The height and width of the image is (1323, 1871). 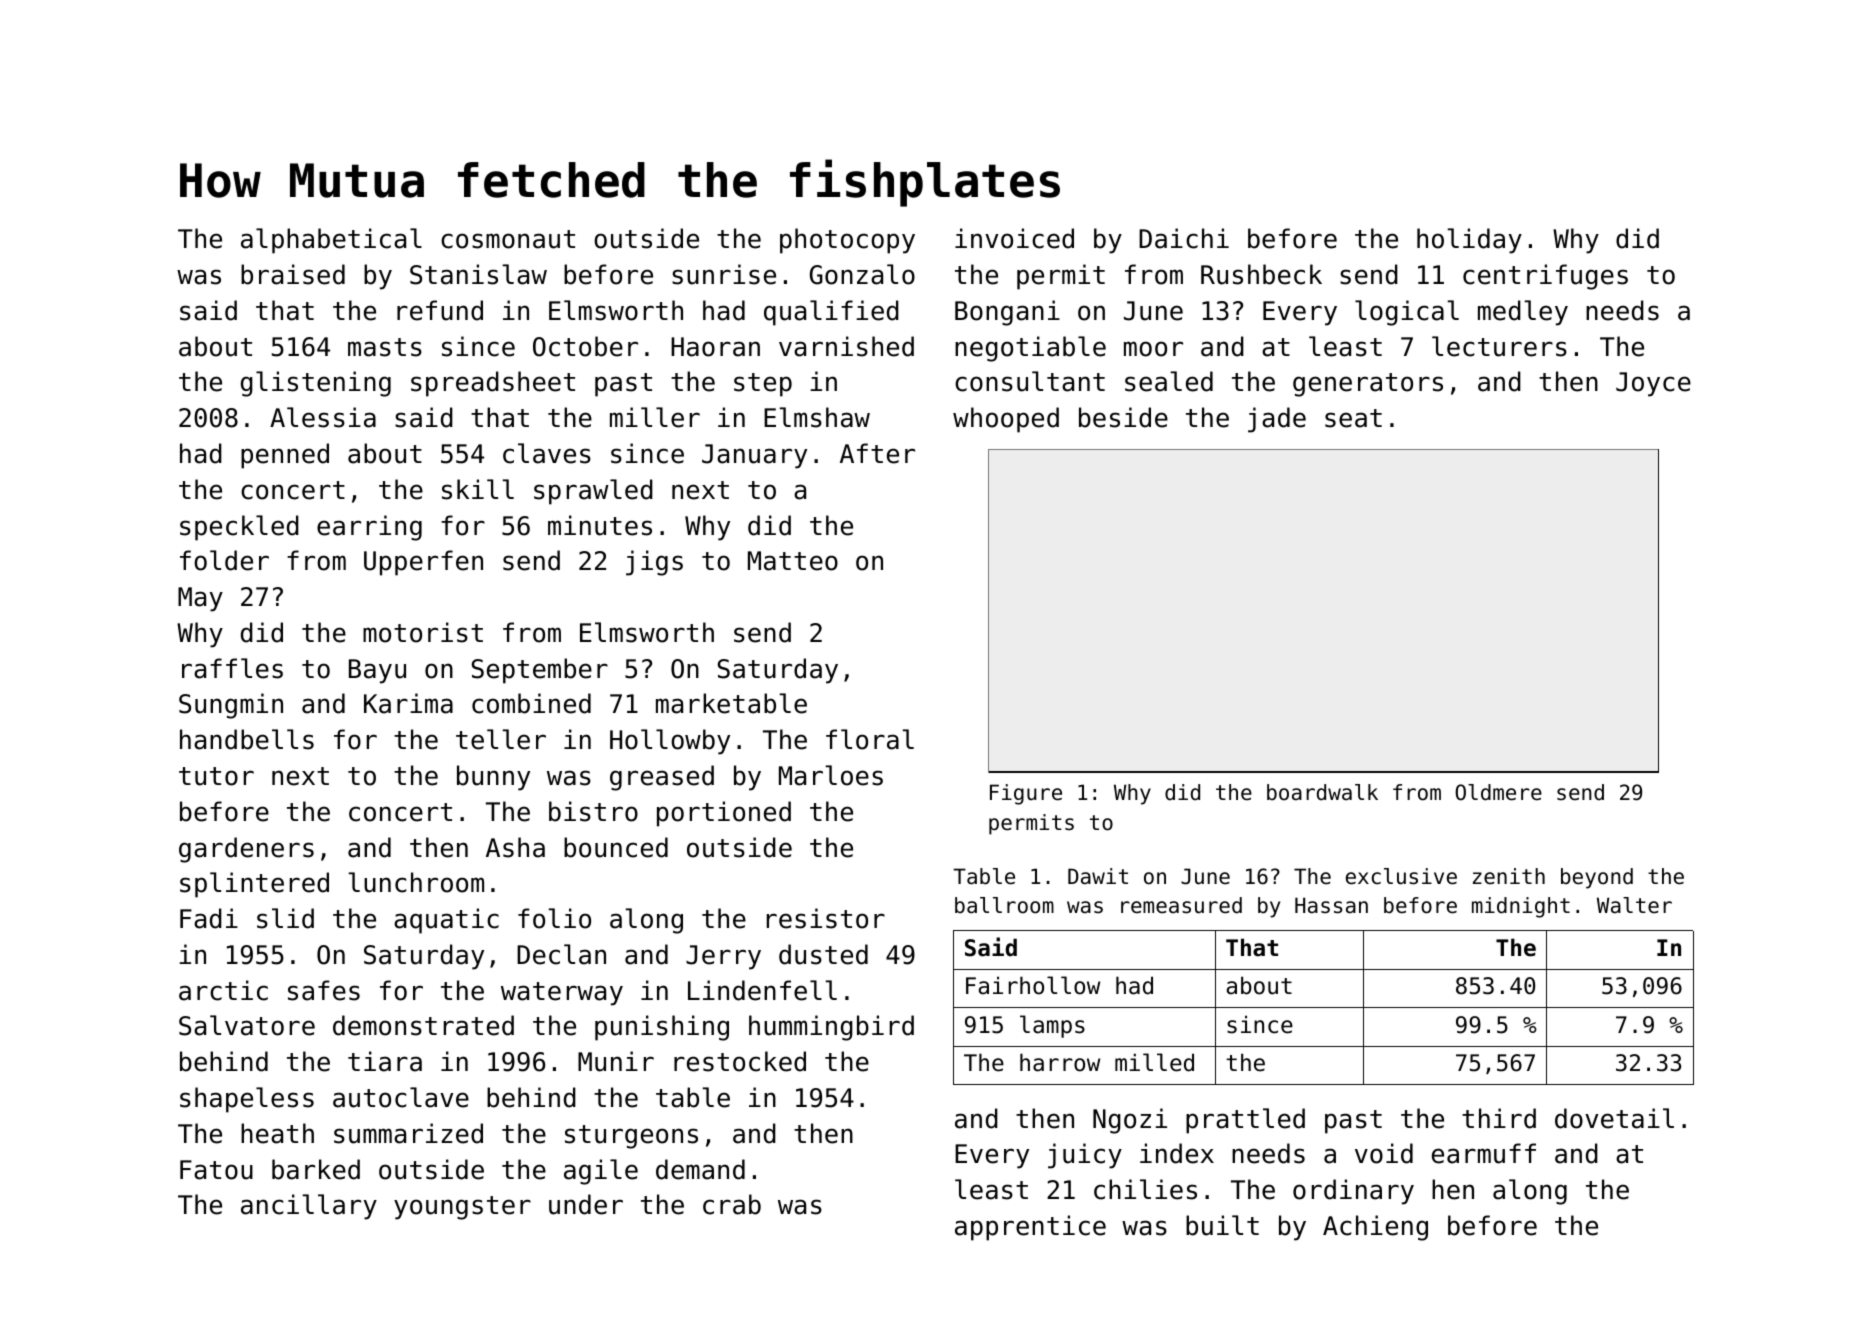 What do you see at coordinates (408, 1133) in the image?
I see `summarized` at bounding box center [408, 1133].
